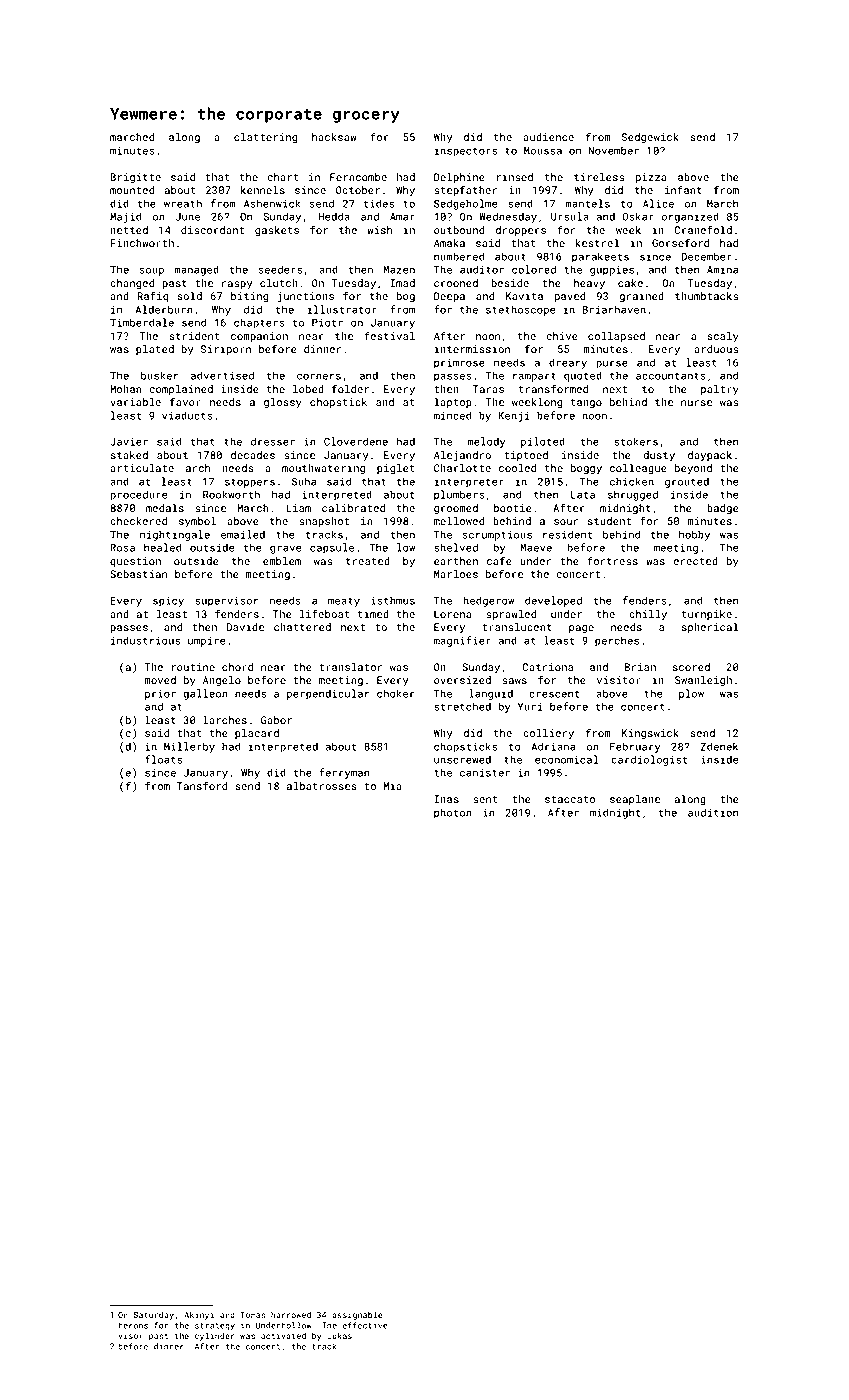 The image size is (849, 1400). I want to click on sent, so click(485, 799).
